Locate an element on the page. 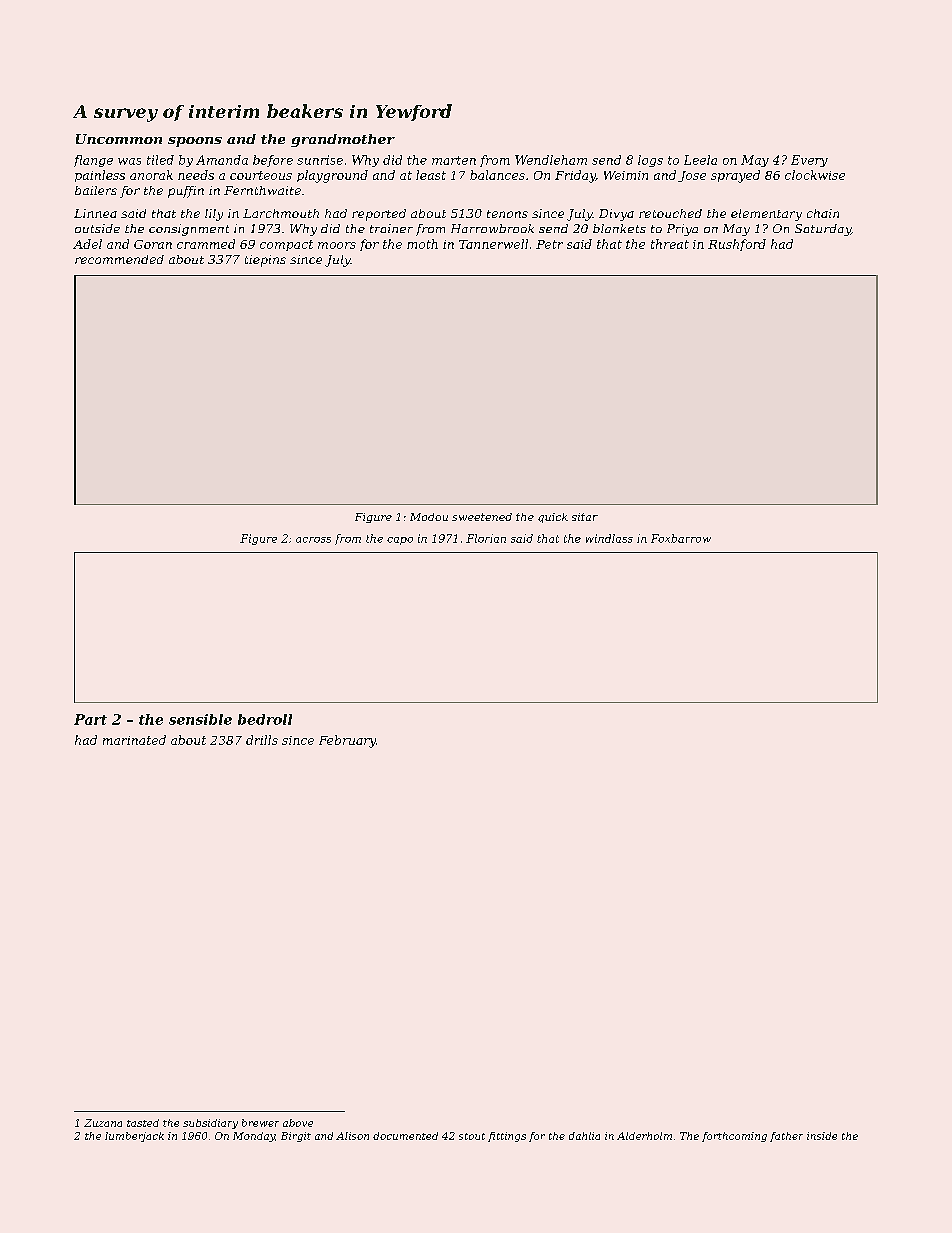 This document has width=952, height=1233. threat is located at coordinates (670, 244).
